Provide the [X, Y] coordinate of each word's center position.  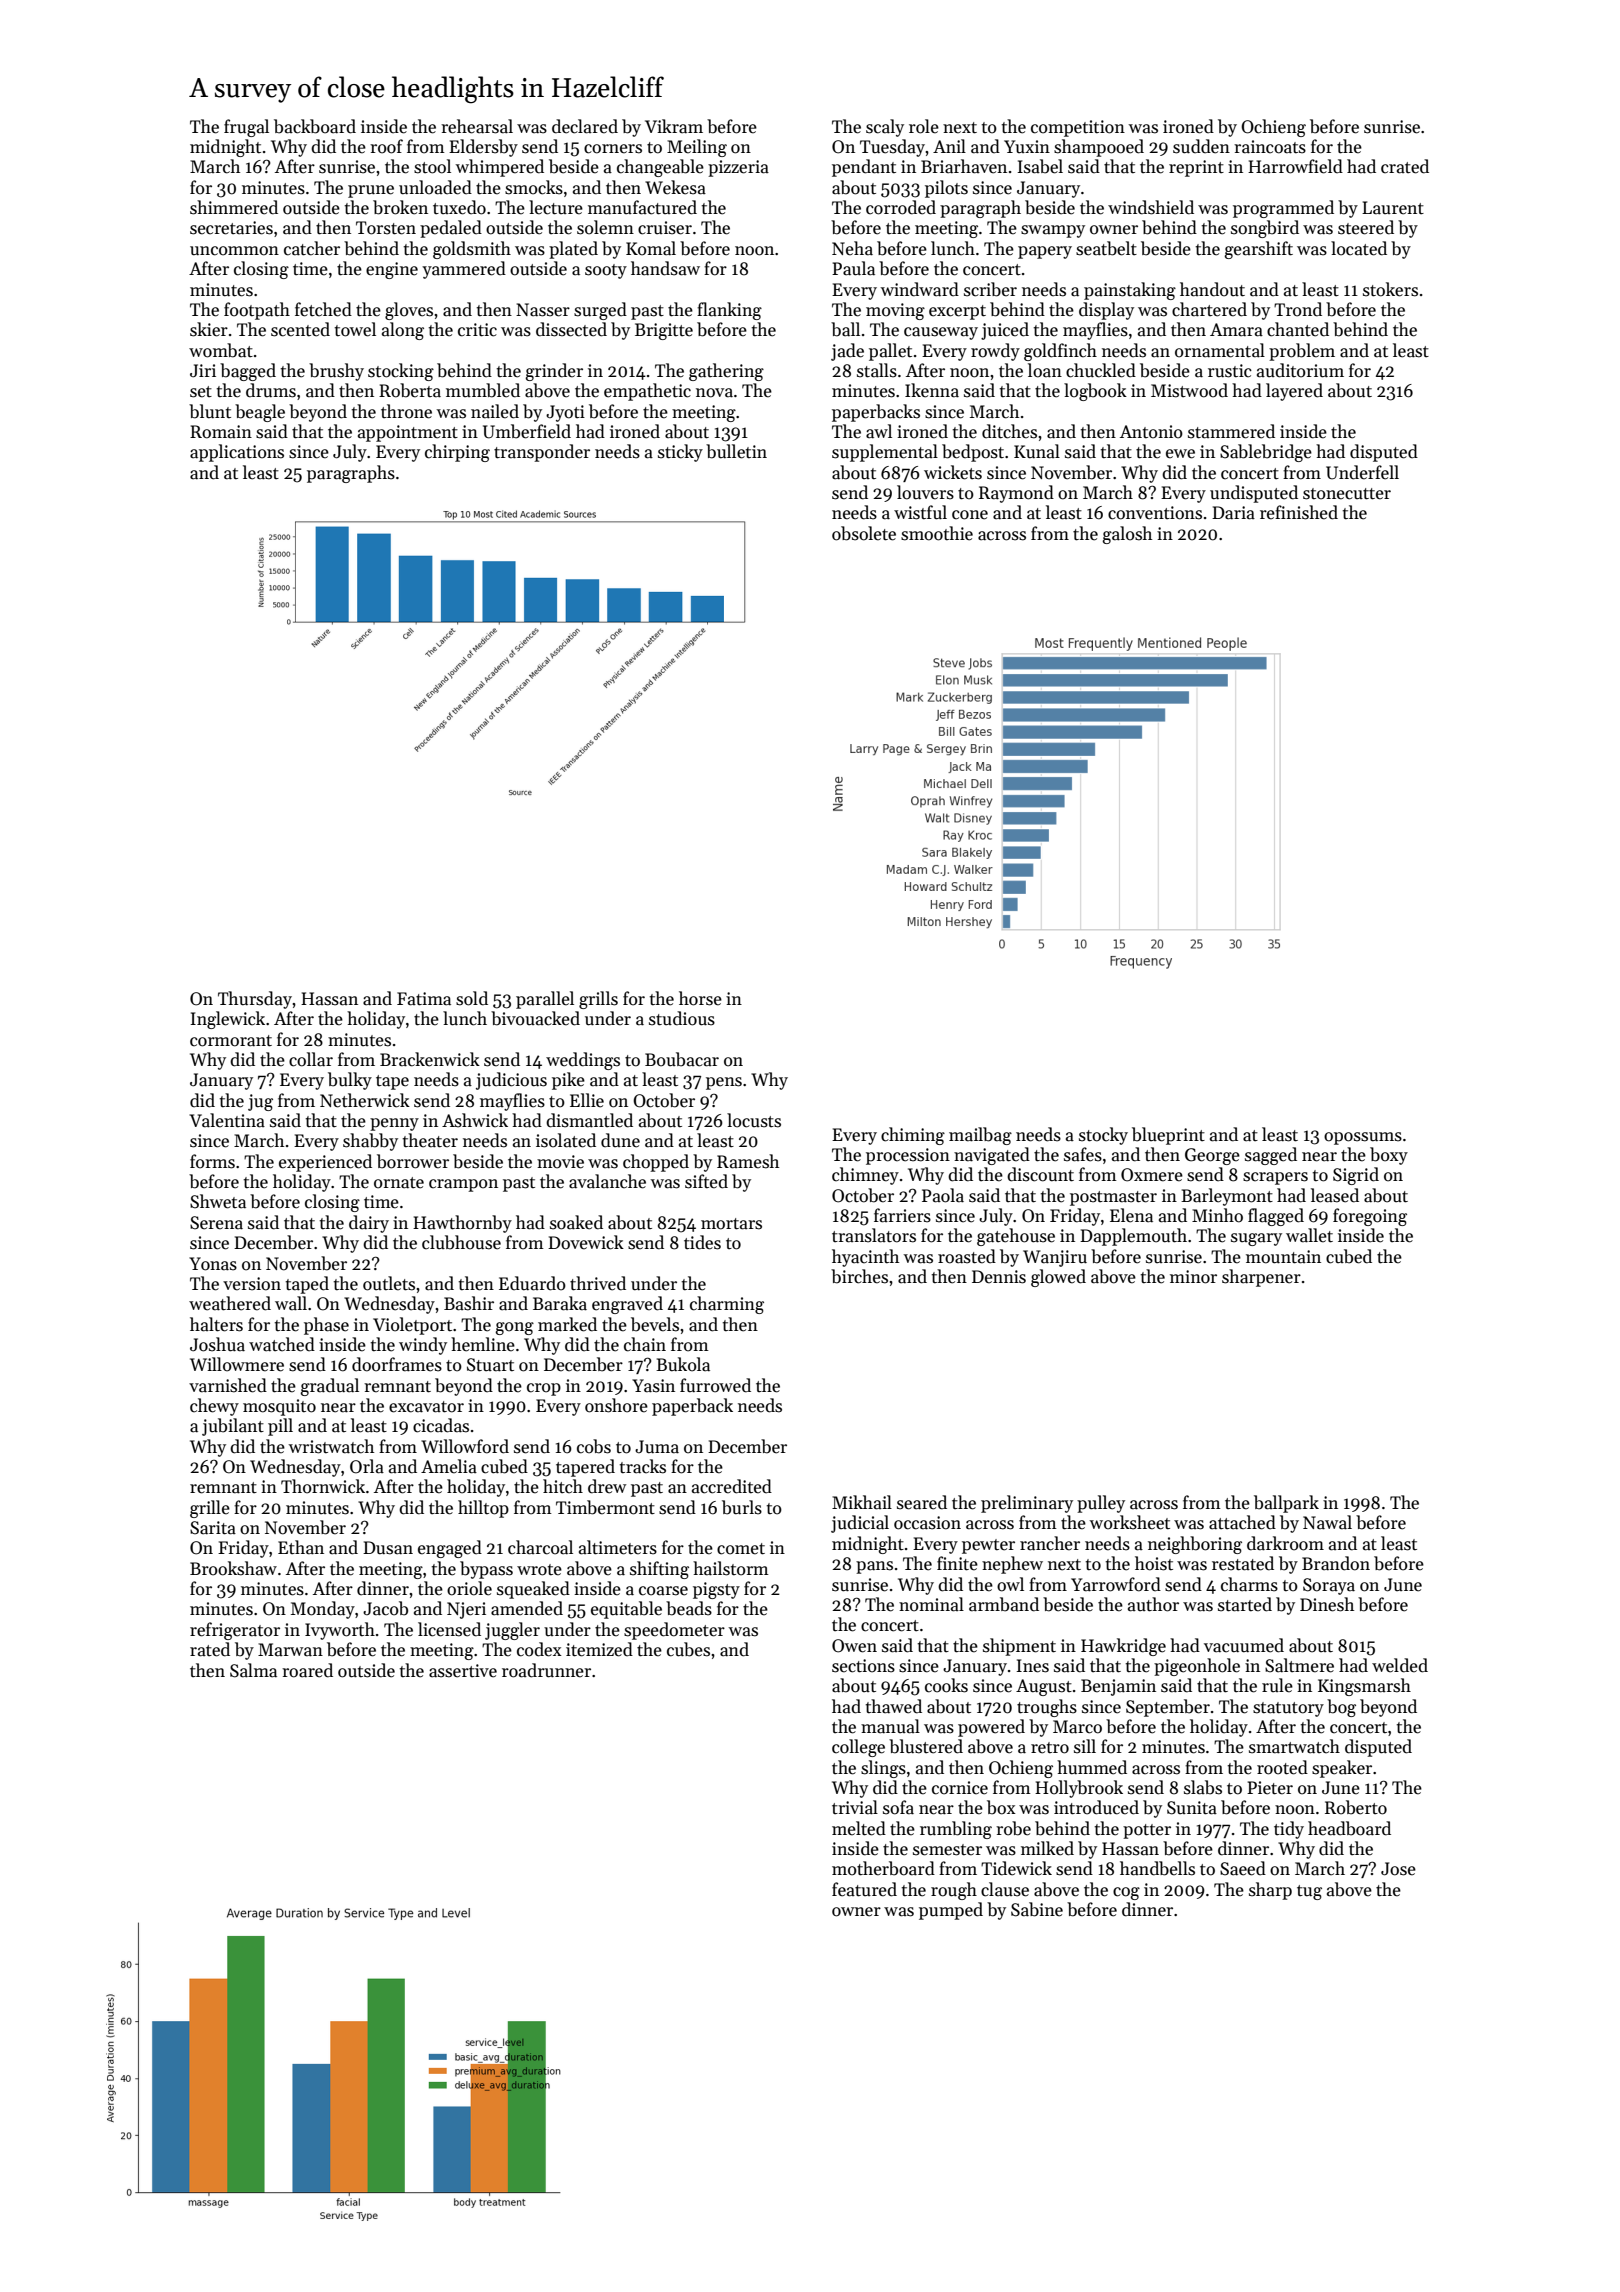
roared [307, 1670]
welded [1400, 1665]
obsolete [864, 533]
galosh [1127, 535]
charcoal [540, 1547]
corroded [901, 207]
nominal [931, 1604]
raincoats [1270, 147]
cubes [688, 1649]
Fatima [424, 999]
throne [406, 411]
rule [1277, 1685]
